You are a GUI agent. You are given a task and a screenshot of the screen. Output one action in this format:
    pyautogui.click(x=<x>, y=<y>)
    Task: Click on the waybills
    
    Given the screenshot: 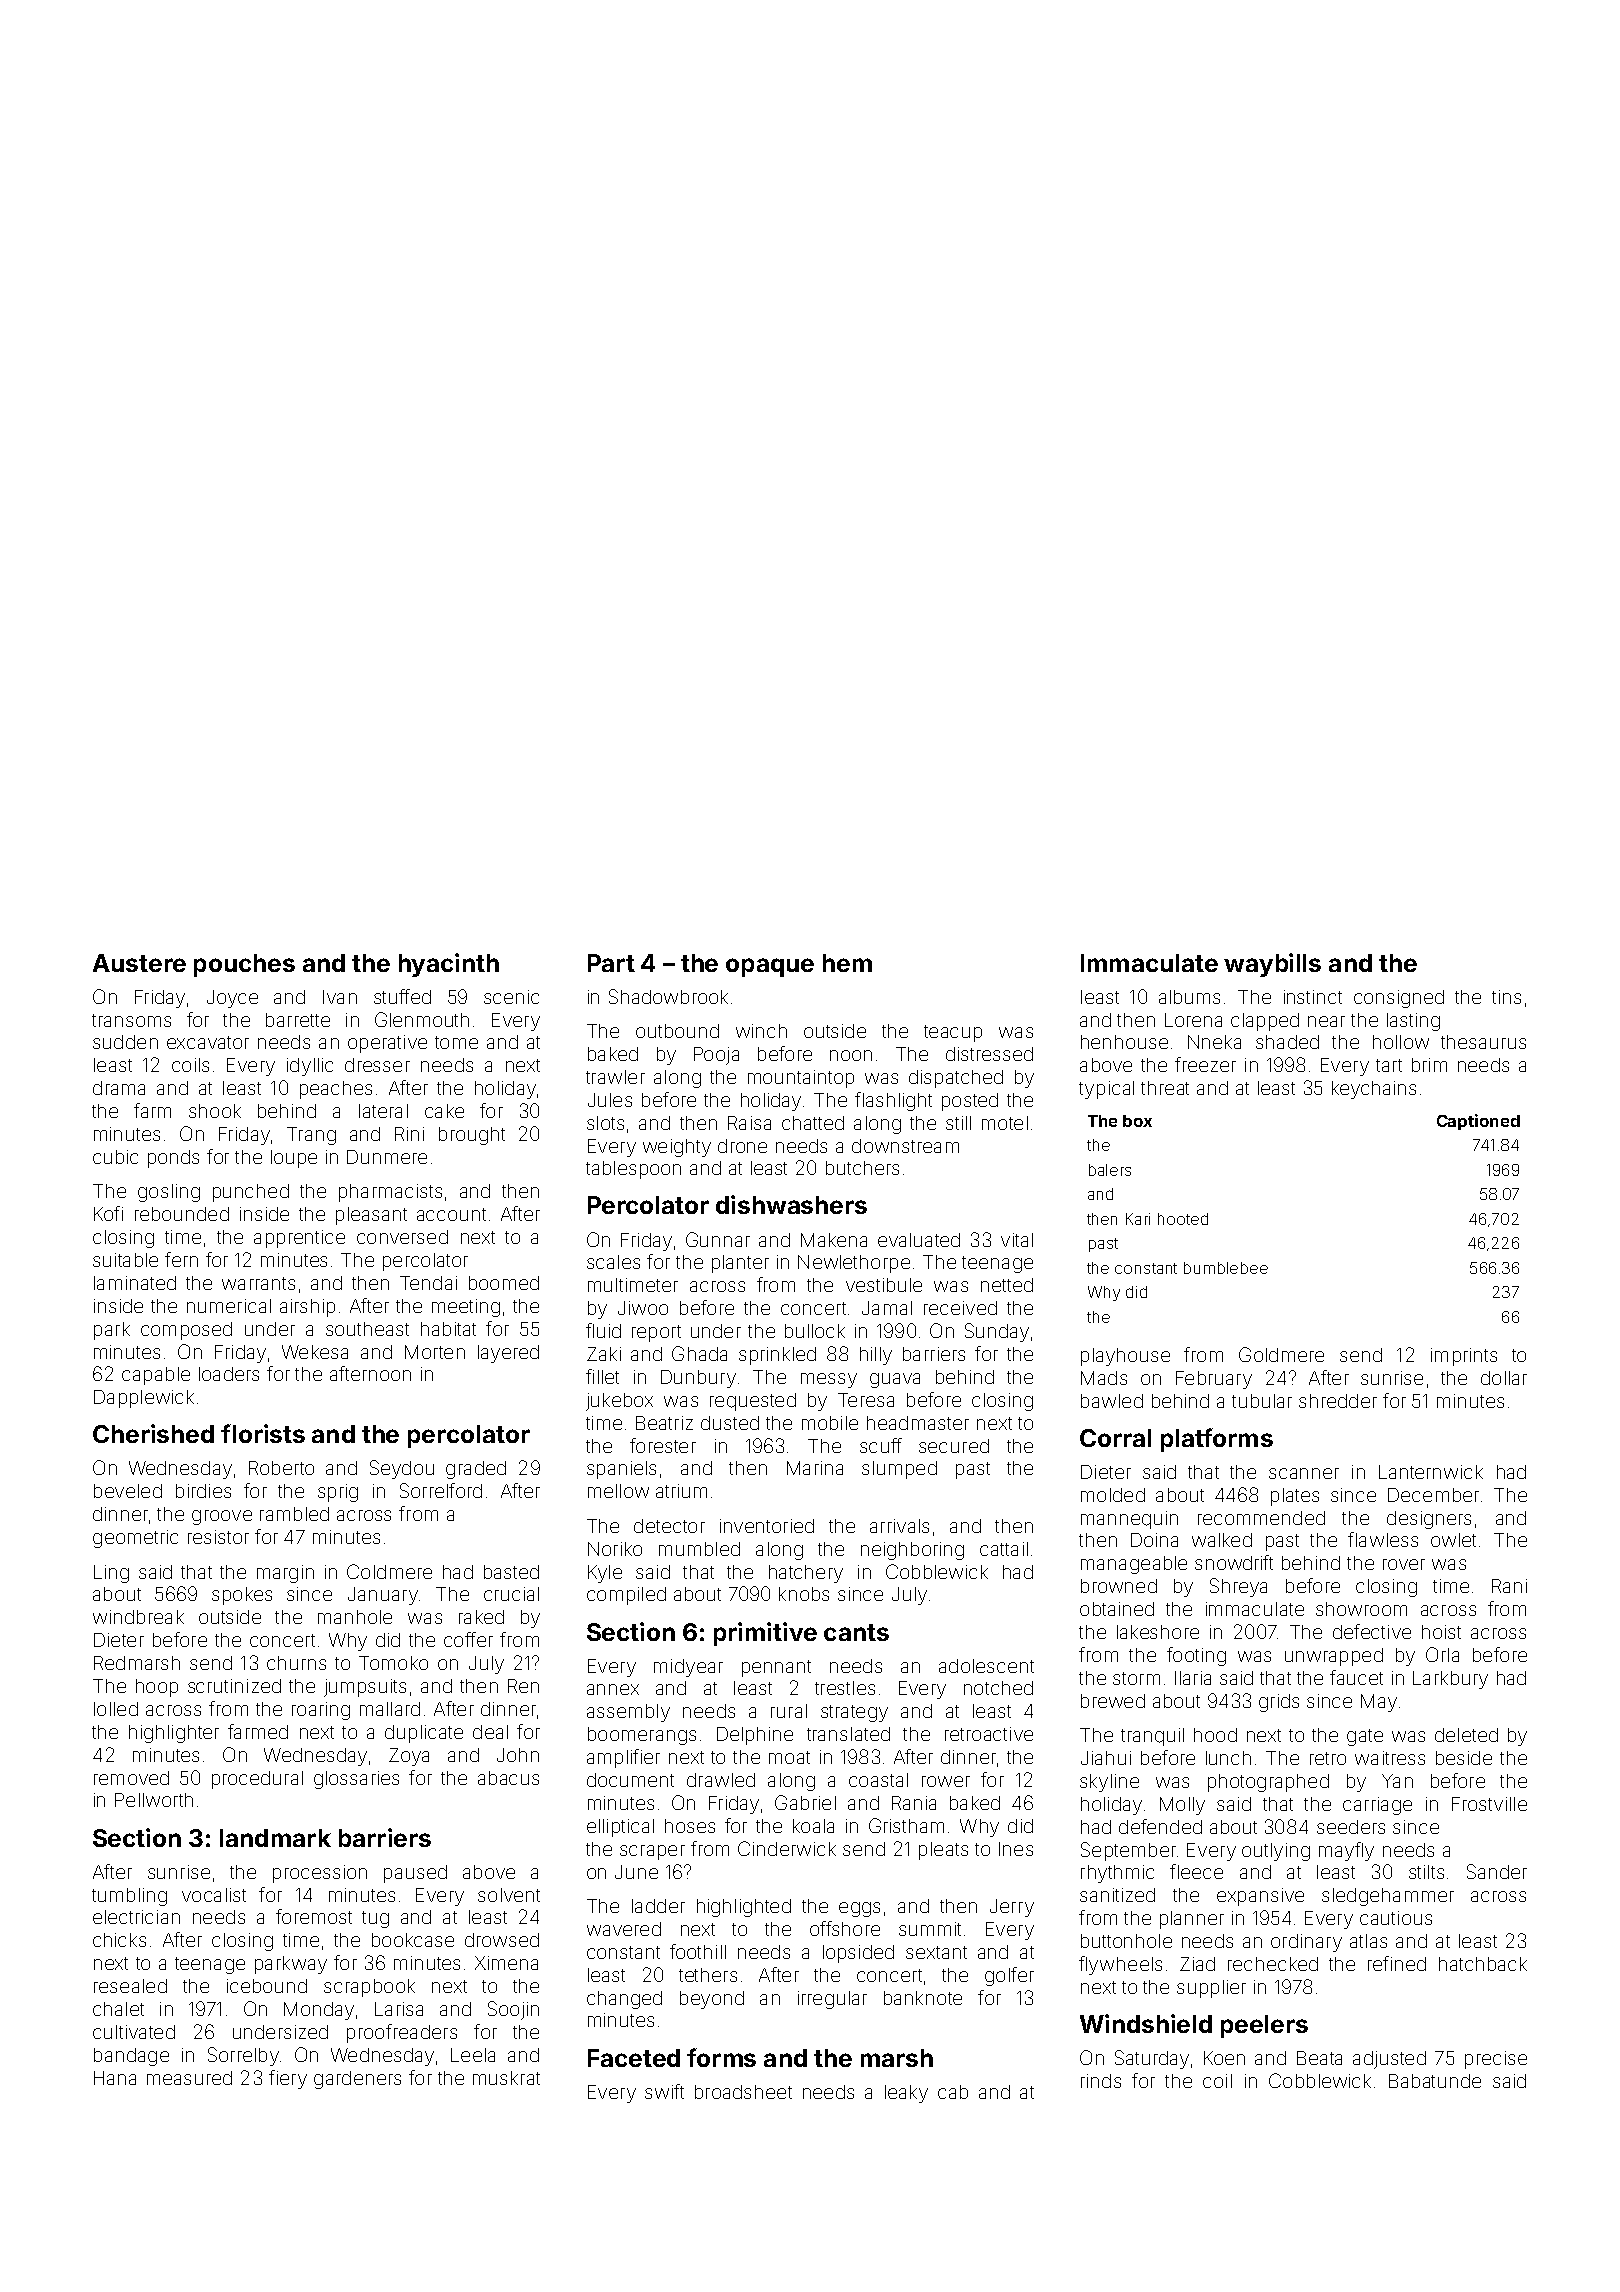 What is the action you would take?
    pyautogui.click(x=1272, y=965)
